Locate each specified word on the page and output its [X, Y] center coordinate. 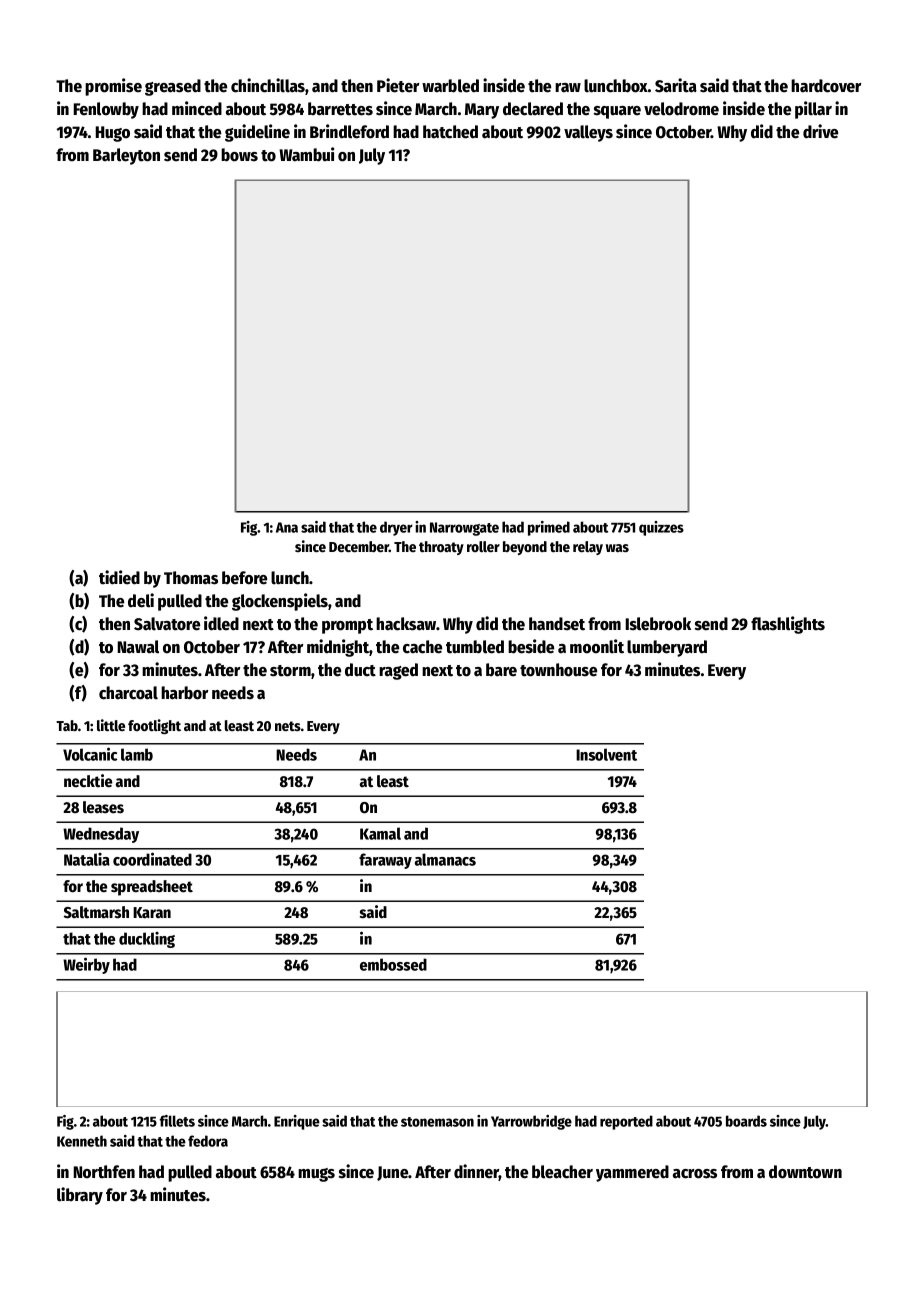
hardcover [826, 86]
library [80, 1196]
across [695, 1174]
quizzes [661, 528]
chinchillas [268, 85]
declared [533, 109]
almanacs [445, 859]
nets [288, 726]
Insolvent [606, 754]
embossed [393, 964]
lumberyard [667, 648]
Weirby [86, 965]
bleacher [562, 1172]
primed [549, 528]
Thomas [191, 578]
